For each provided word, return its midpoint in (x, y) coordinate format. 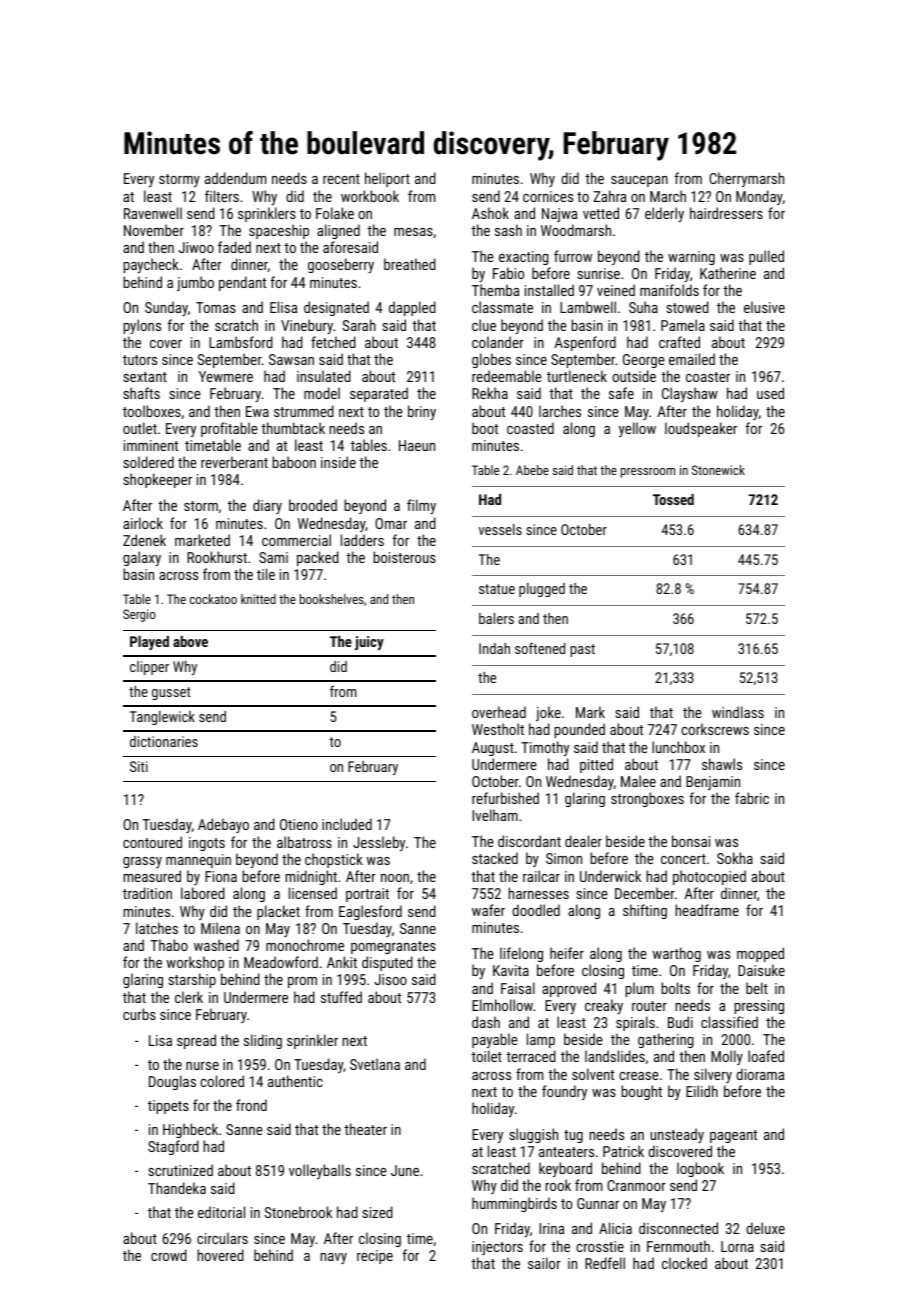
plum (639, 989)
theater (365, 1129)
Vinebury (307, 326)
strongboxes (647, 799)
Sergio (139, 615)
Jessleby (379, 843)
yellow (637, 429)
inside (338, 462)
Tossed (673, 499)
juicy (369, 643)
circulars (222, 1238)
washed (216, 945)
